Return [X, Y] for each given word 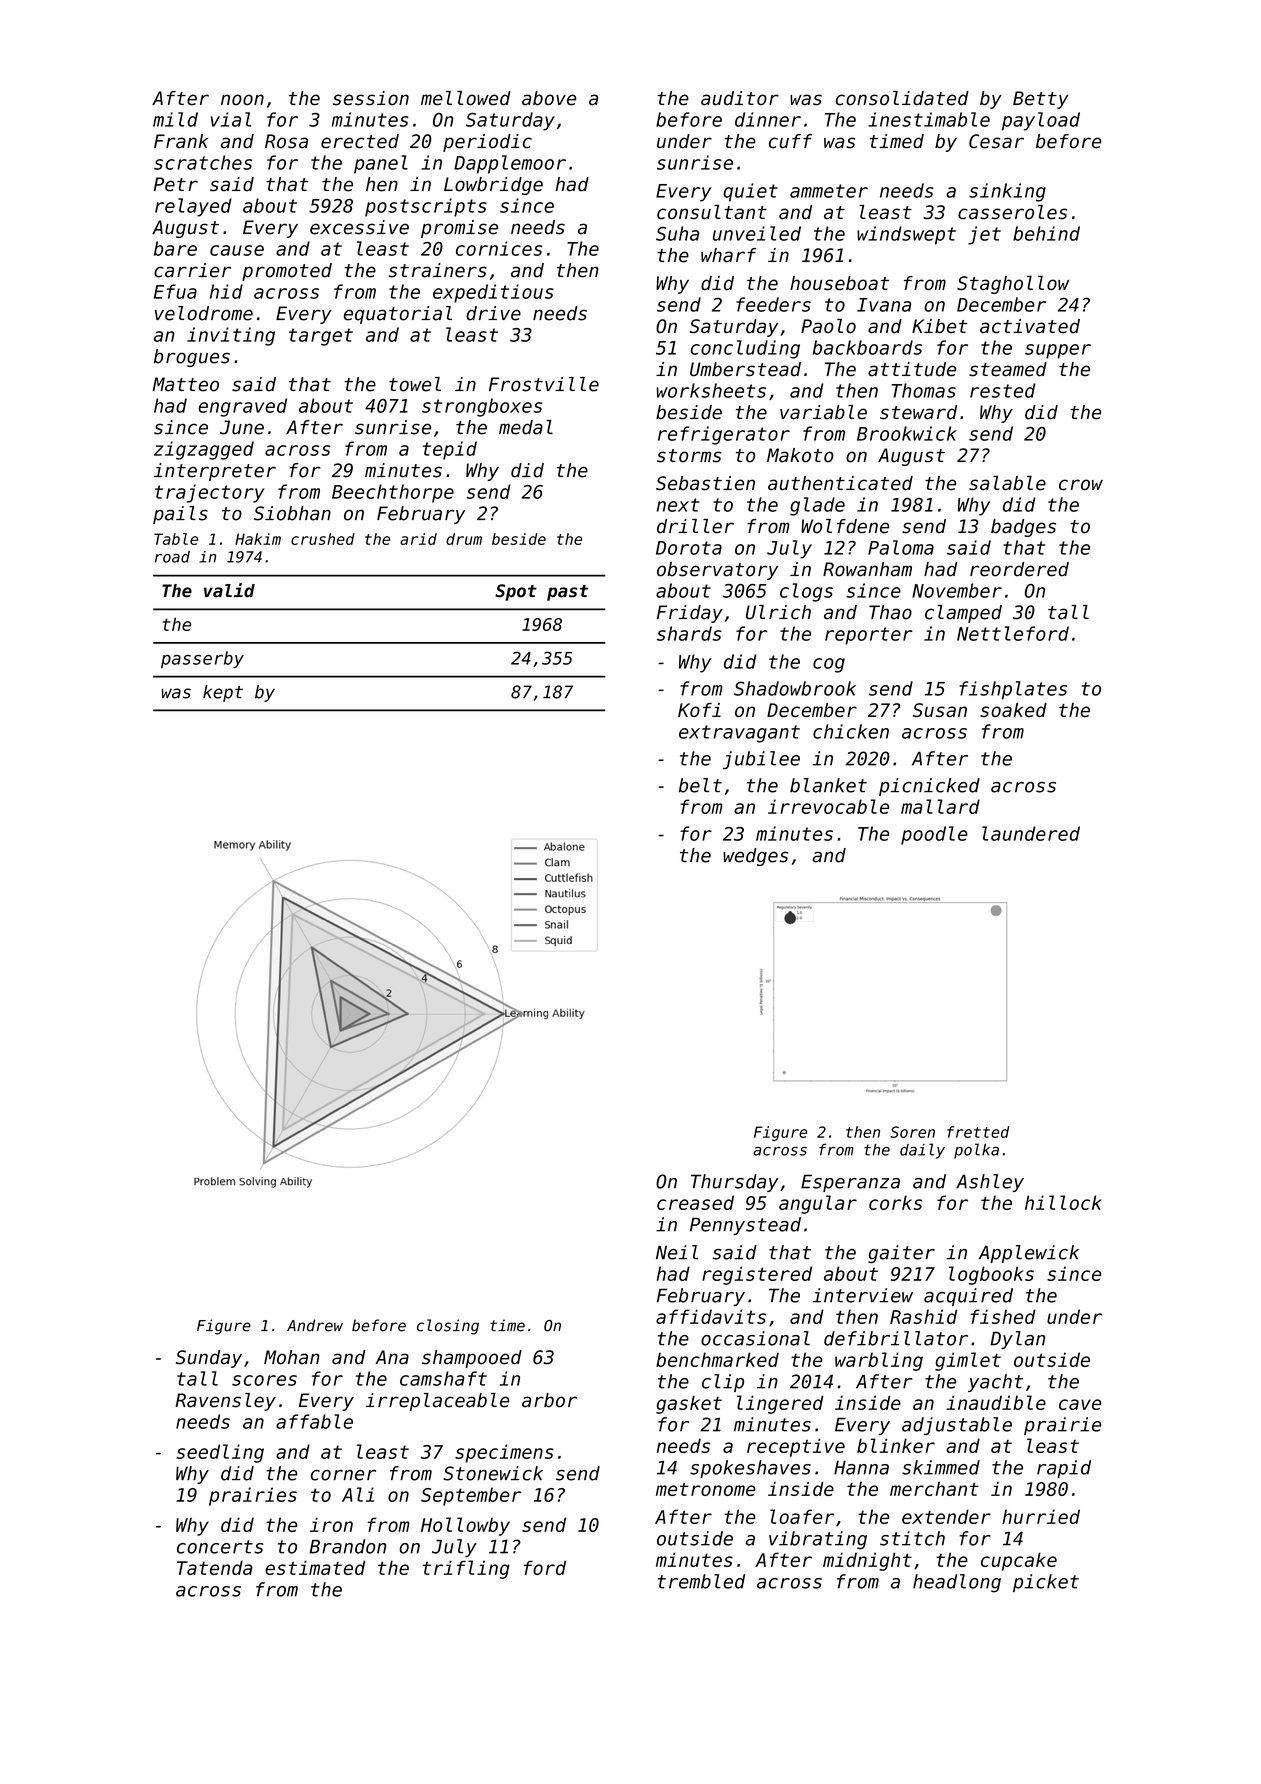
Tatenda [214, 1567]
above [549, 98]
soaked [1013, 710]
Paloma [901, 547]
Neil [677, 1252]
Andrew [315, 1325]
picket [1046, 1583]
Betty [1041, 100]
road [172, 557]
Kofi [699, 710]
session [371, 98]
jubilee [761, 760]
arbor [549, 1400]
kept [223, 693]
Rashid [923, 1316]
